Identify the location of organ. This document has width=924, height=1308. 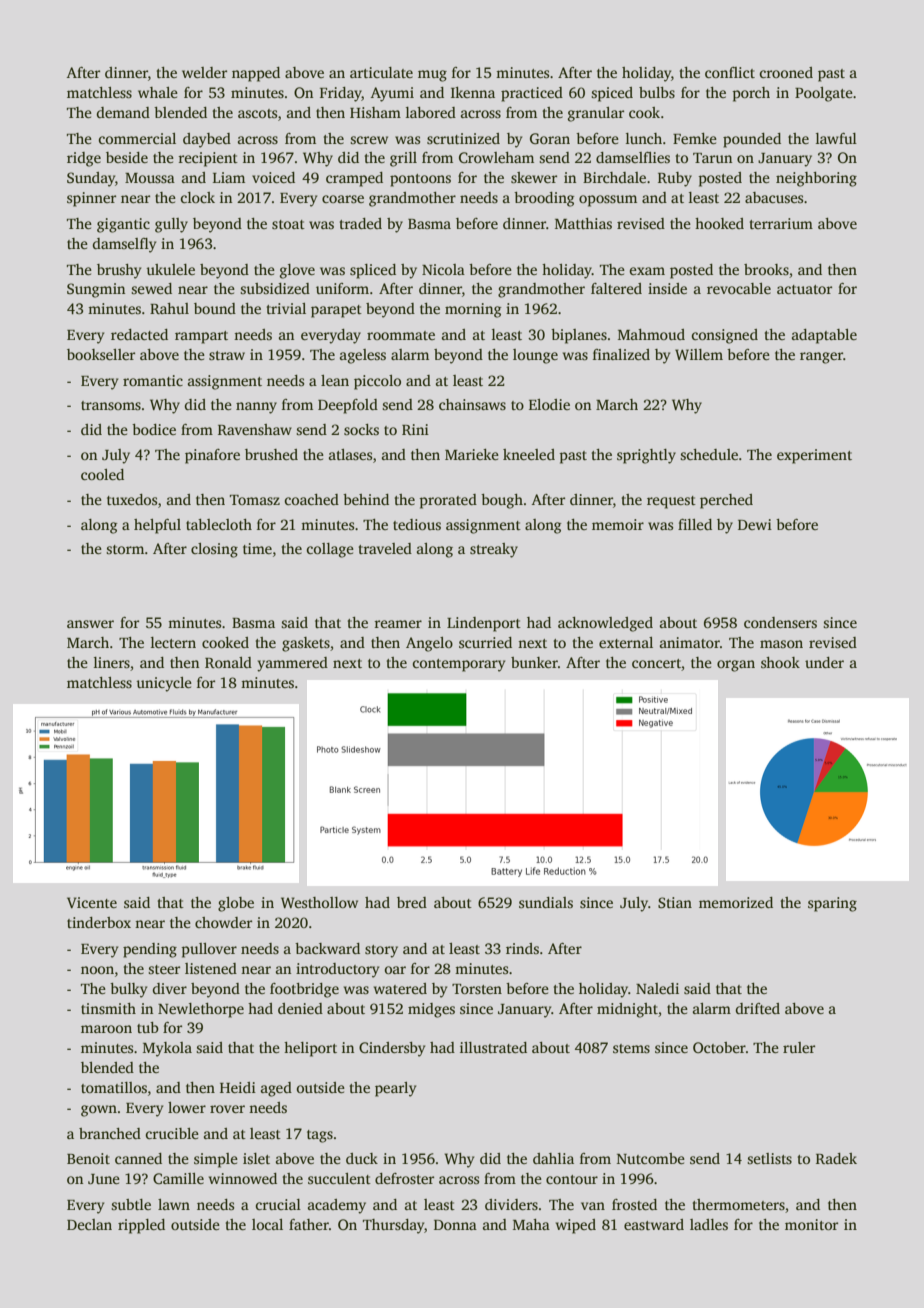
(736, 666).
